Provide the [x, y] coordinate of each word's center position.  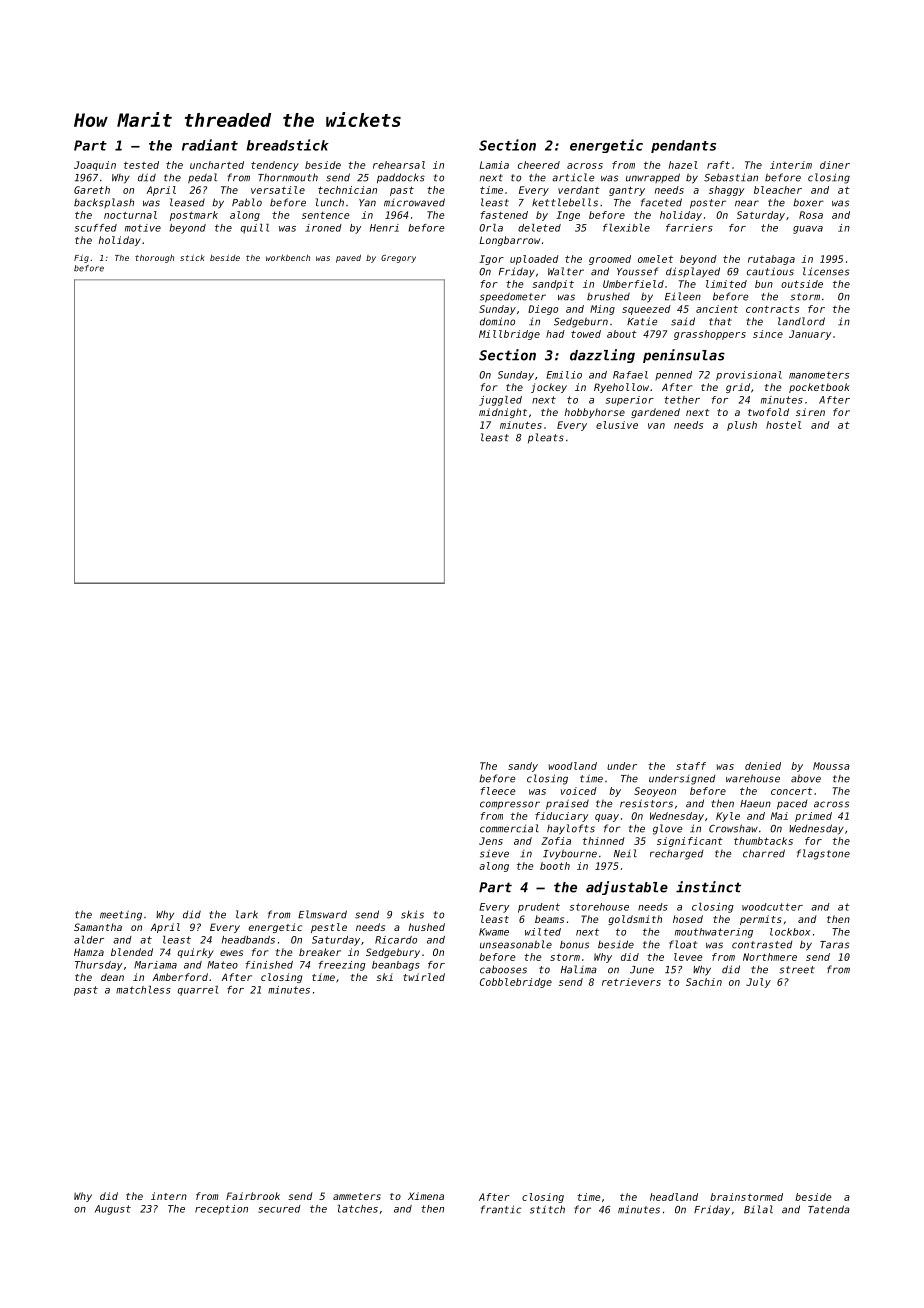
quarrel [198, 991]
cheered [539, 165]
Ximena [426, 1196]
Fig [81, 258]
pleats [546, 438]
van [656, 426]
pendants [683, 146]
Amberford [180, 977]
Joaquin [95, 166]
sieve [494, 853]
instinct [708, 887]
